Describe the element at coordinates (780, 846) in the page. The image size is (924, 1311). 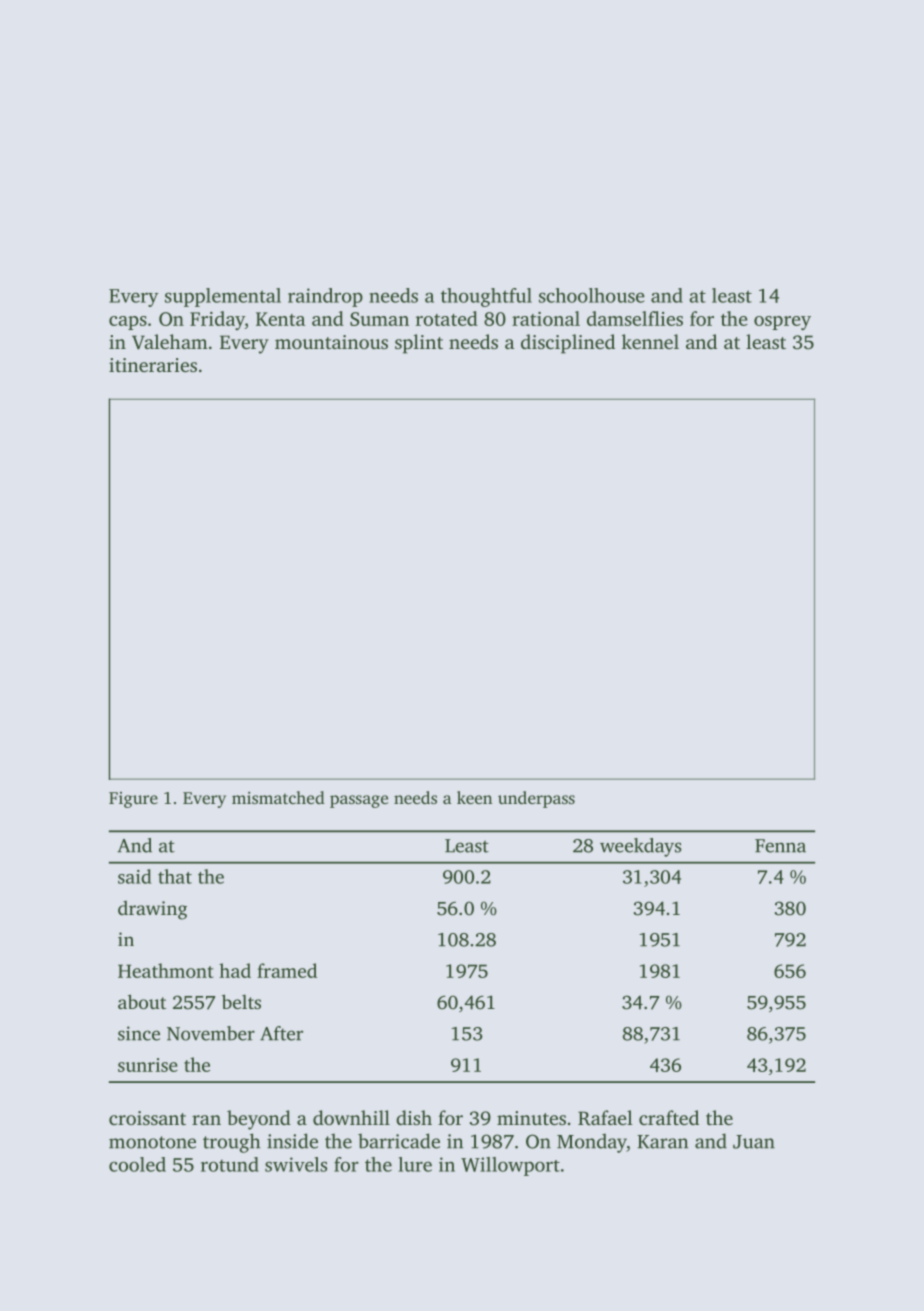
I see `Fenna` at that location.
